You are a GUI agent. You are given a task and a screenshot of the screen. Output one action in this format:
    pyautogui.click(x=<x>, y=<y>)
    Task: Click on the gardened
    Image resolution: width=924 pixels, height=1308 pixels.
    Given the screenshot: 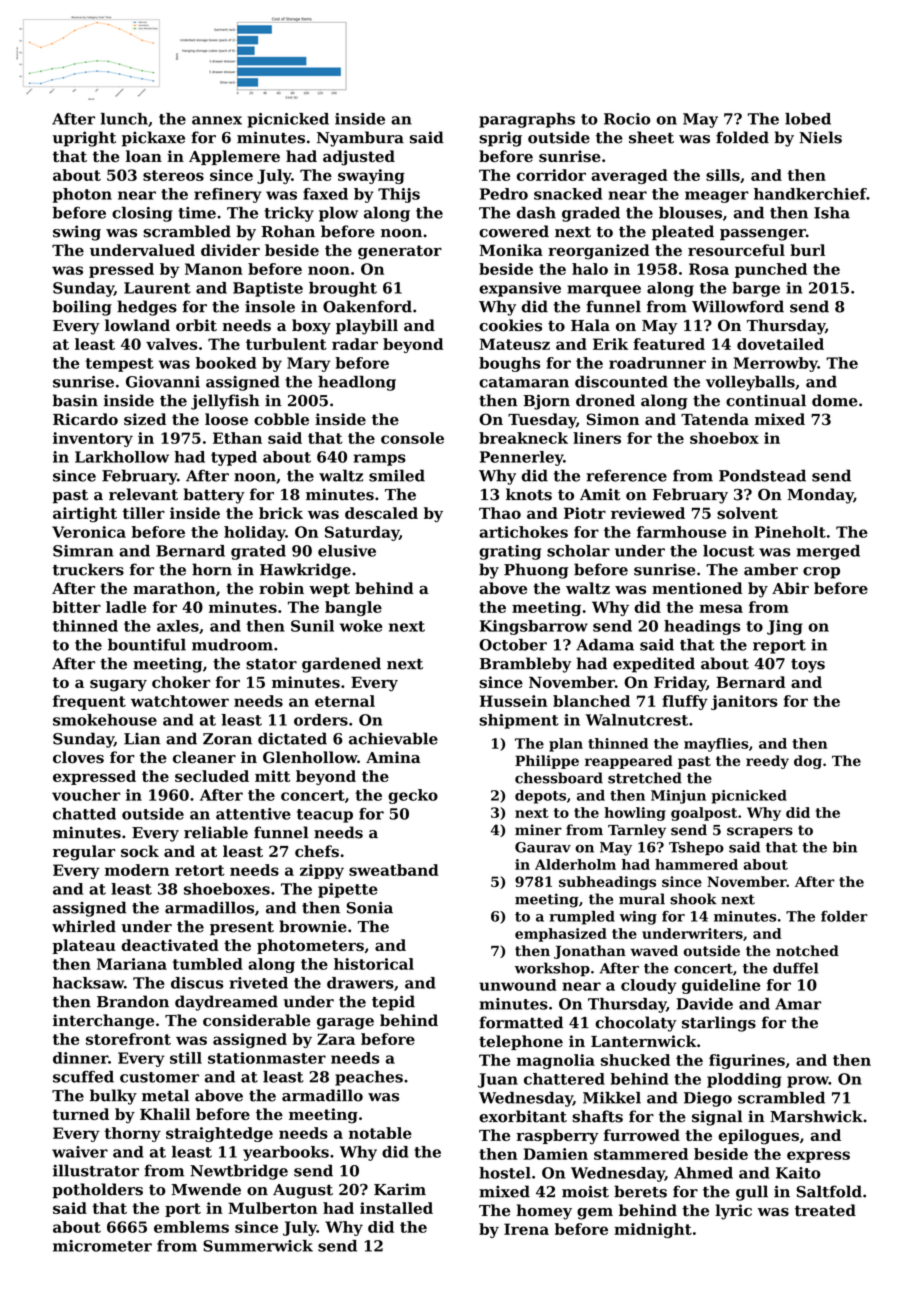 What is the action you would take?
    pyautogui.click(x=341, y=665)
